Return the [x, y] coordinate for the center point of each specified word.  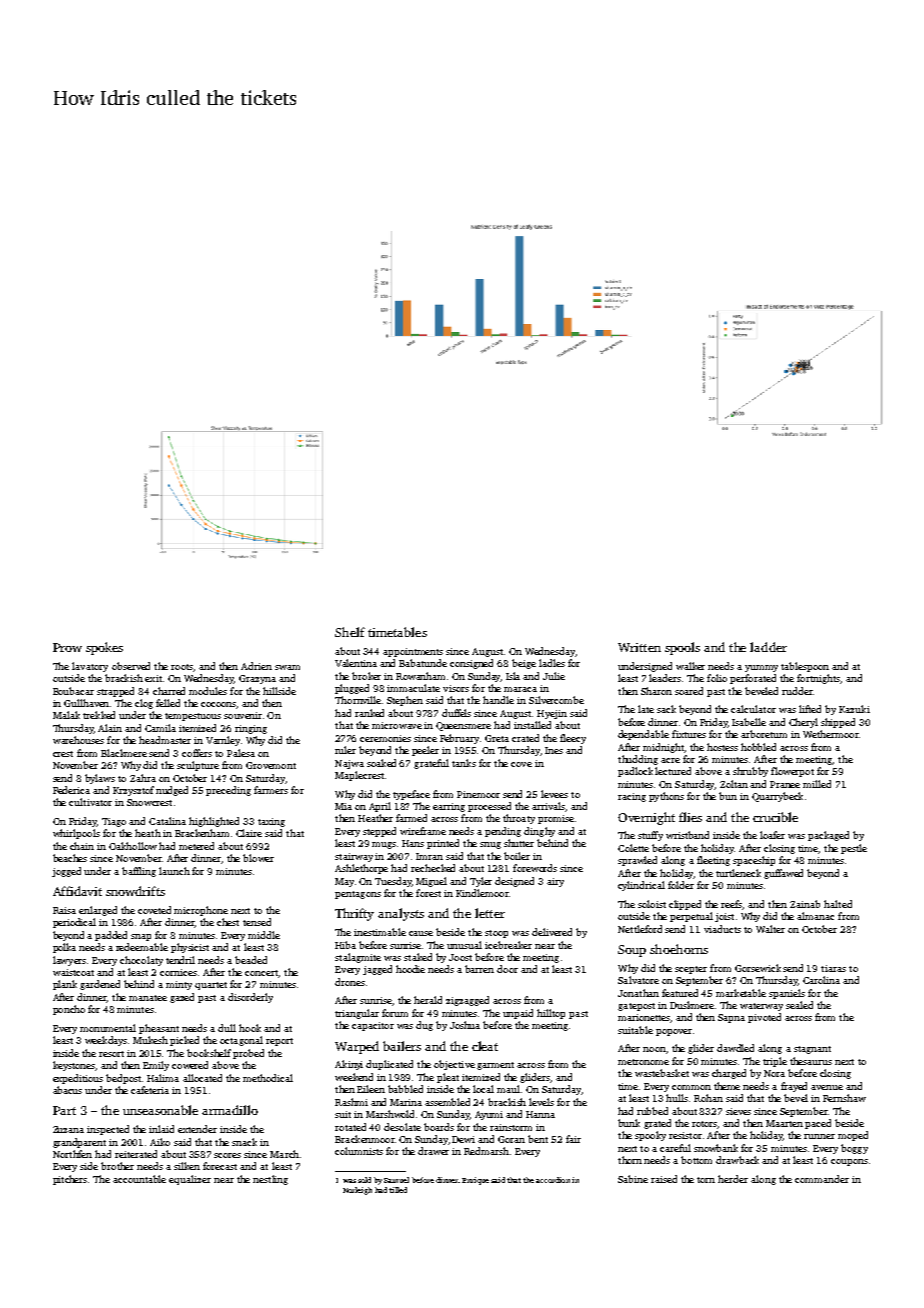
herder [733, 1179]
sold [364, 1180]
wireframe [423, 831]
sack [666, 709]
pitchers [70, 1180]
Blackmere [124, 753]
